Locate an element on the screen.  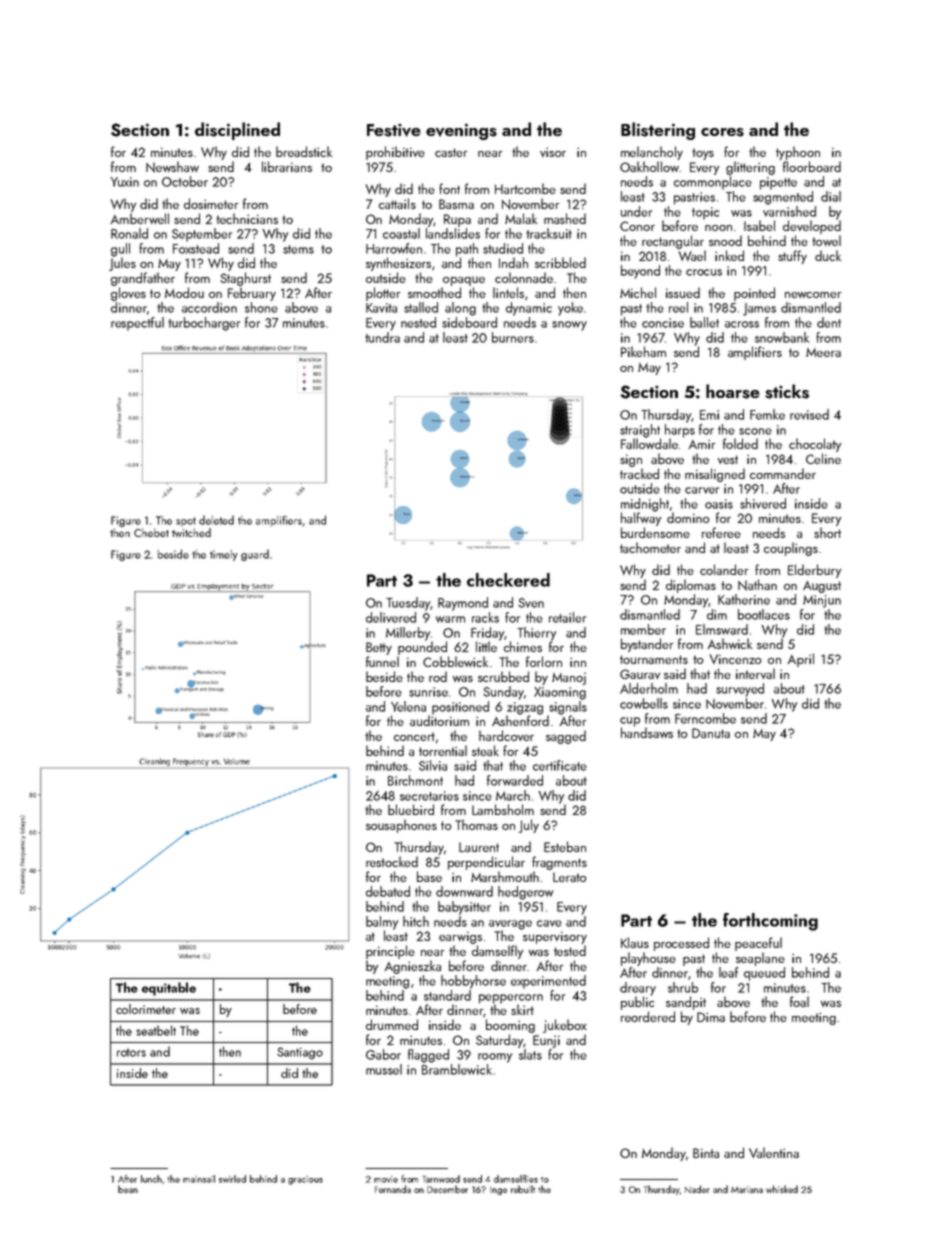
forlorn is located at coordinates (544, 661).
